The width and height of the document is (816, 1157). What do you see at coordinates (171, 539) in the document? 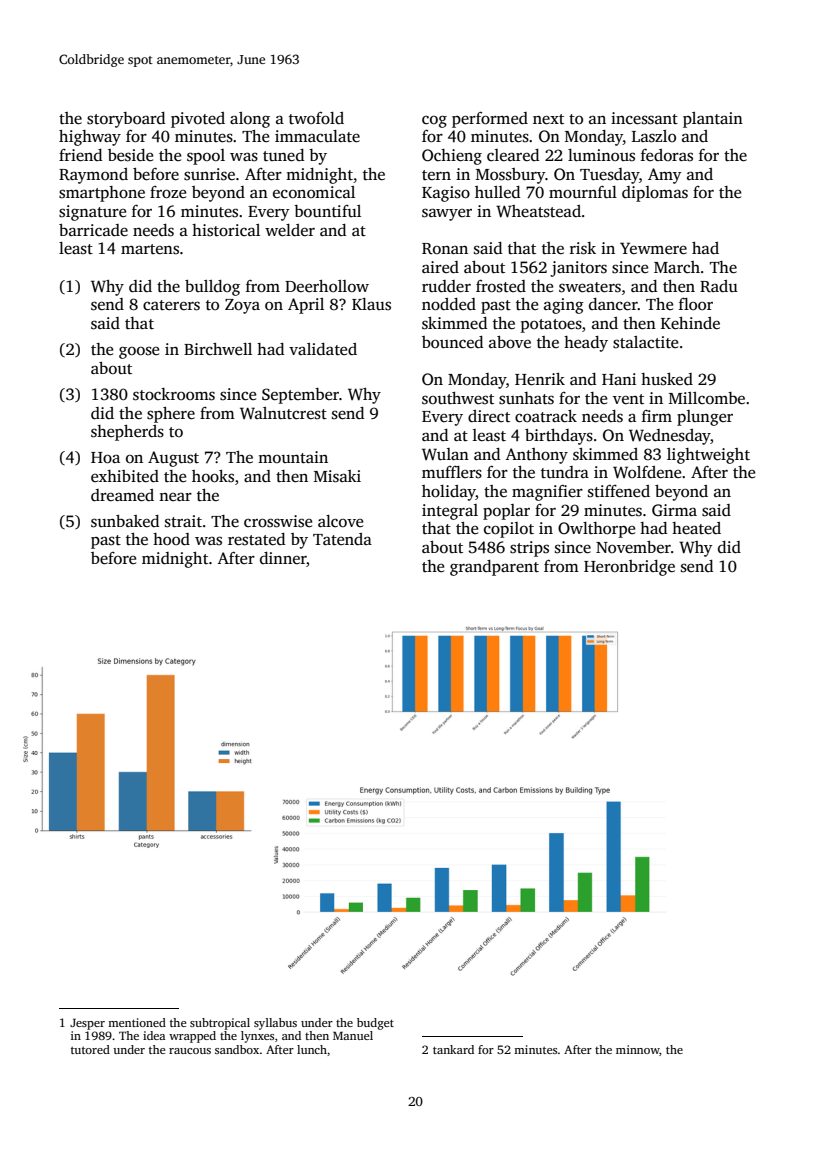
I see `hood` at bounding box center [171, 539].
